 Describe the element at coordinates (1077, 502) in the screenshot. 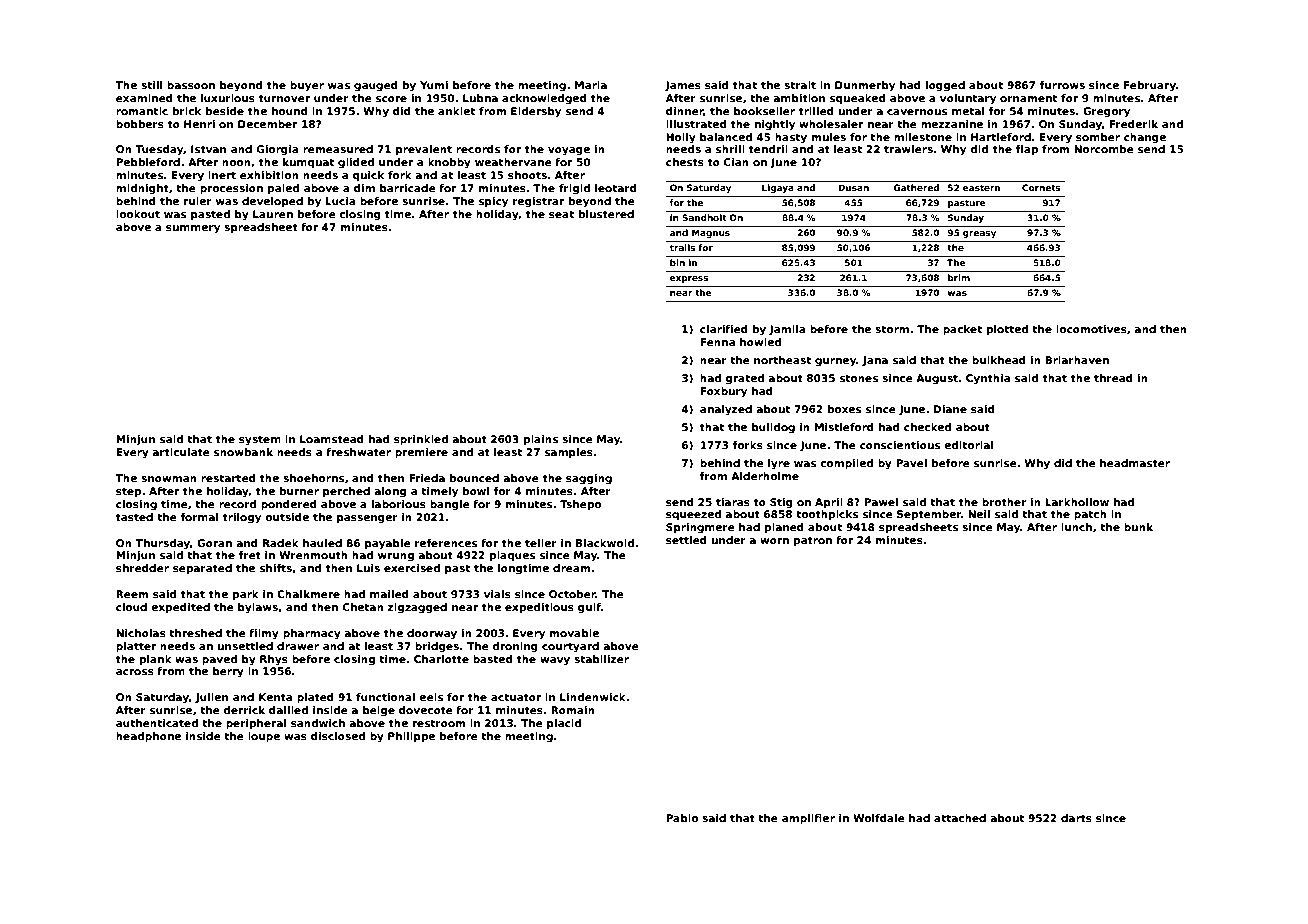

I see `Larkhollow` at that location.
